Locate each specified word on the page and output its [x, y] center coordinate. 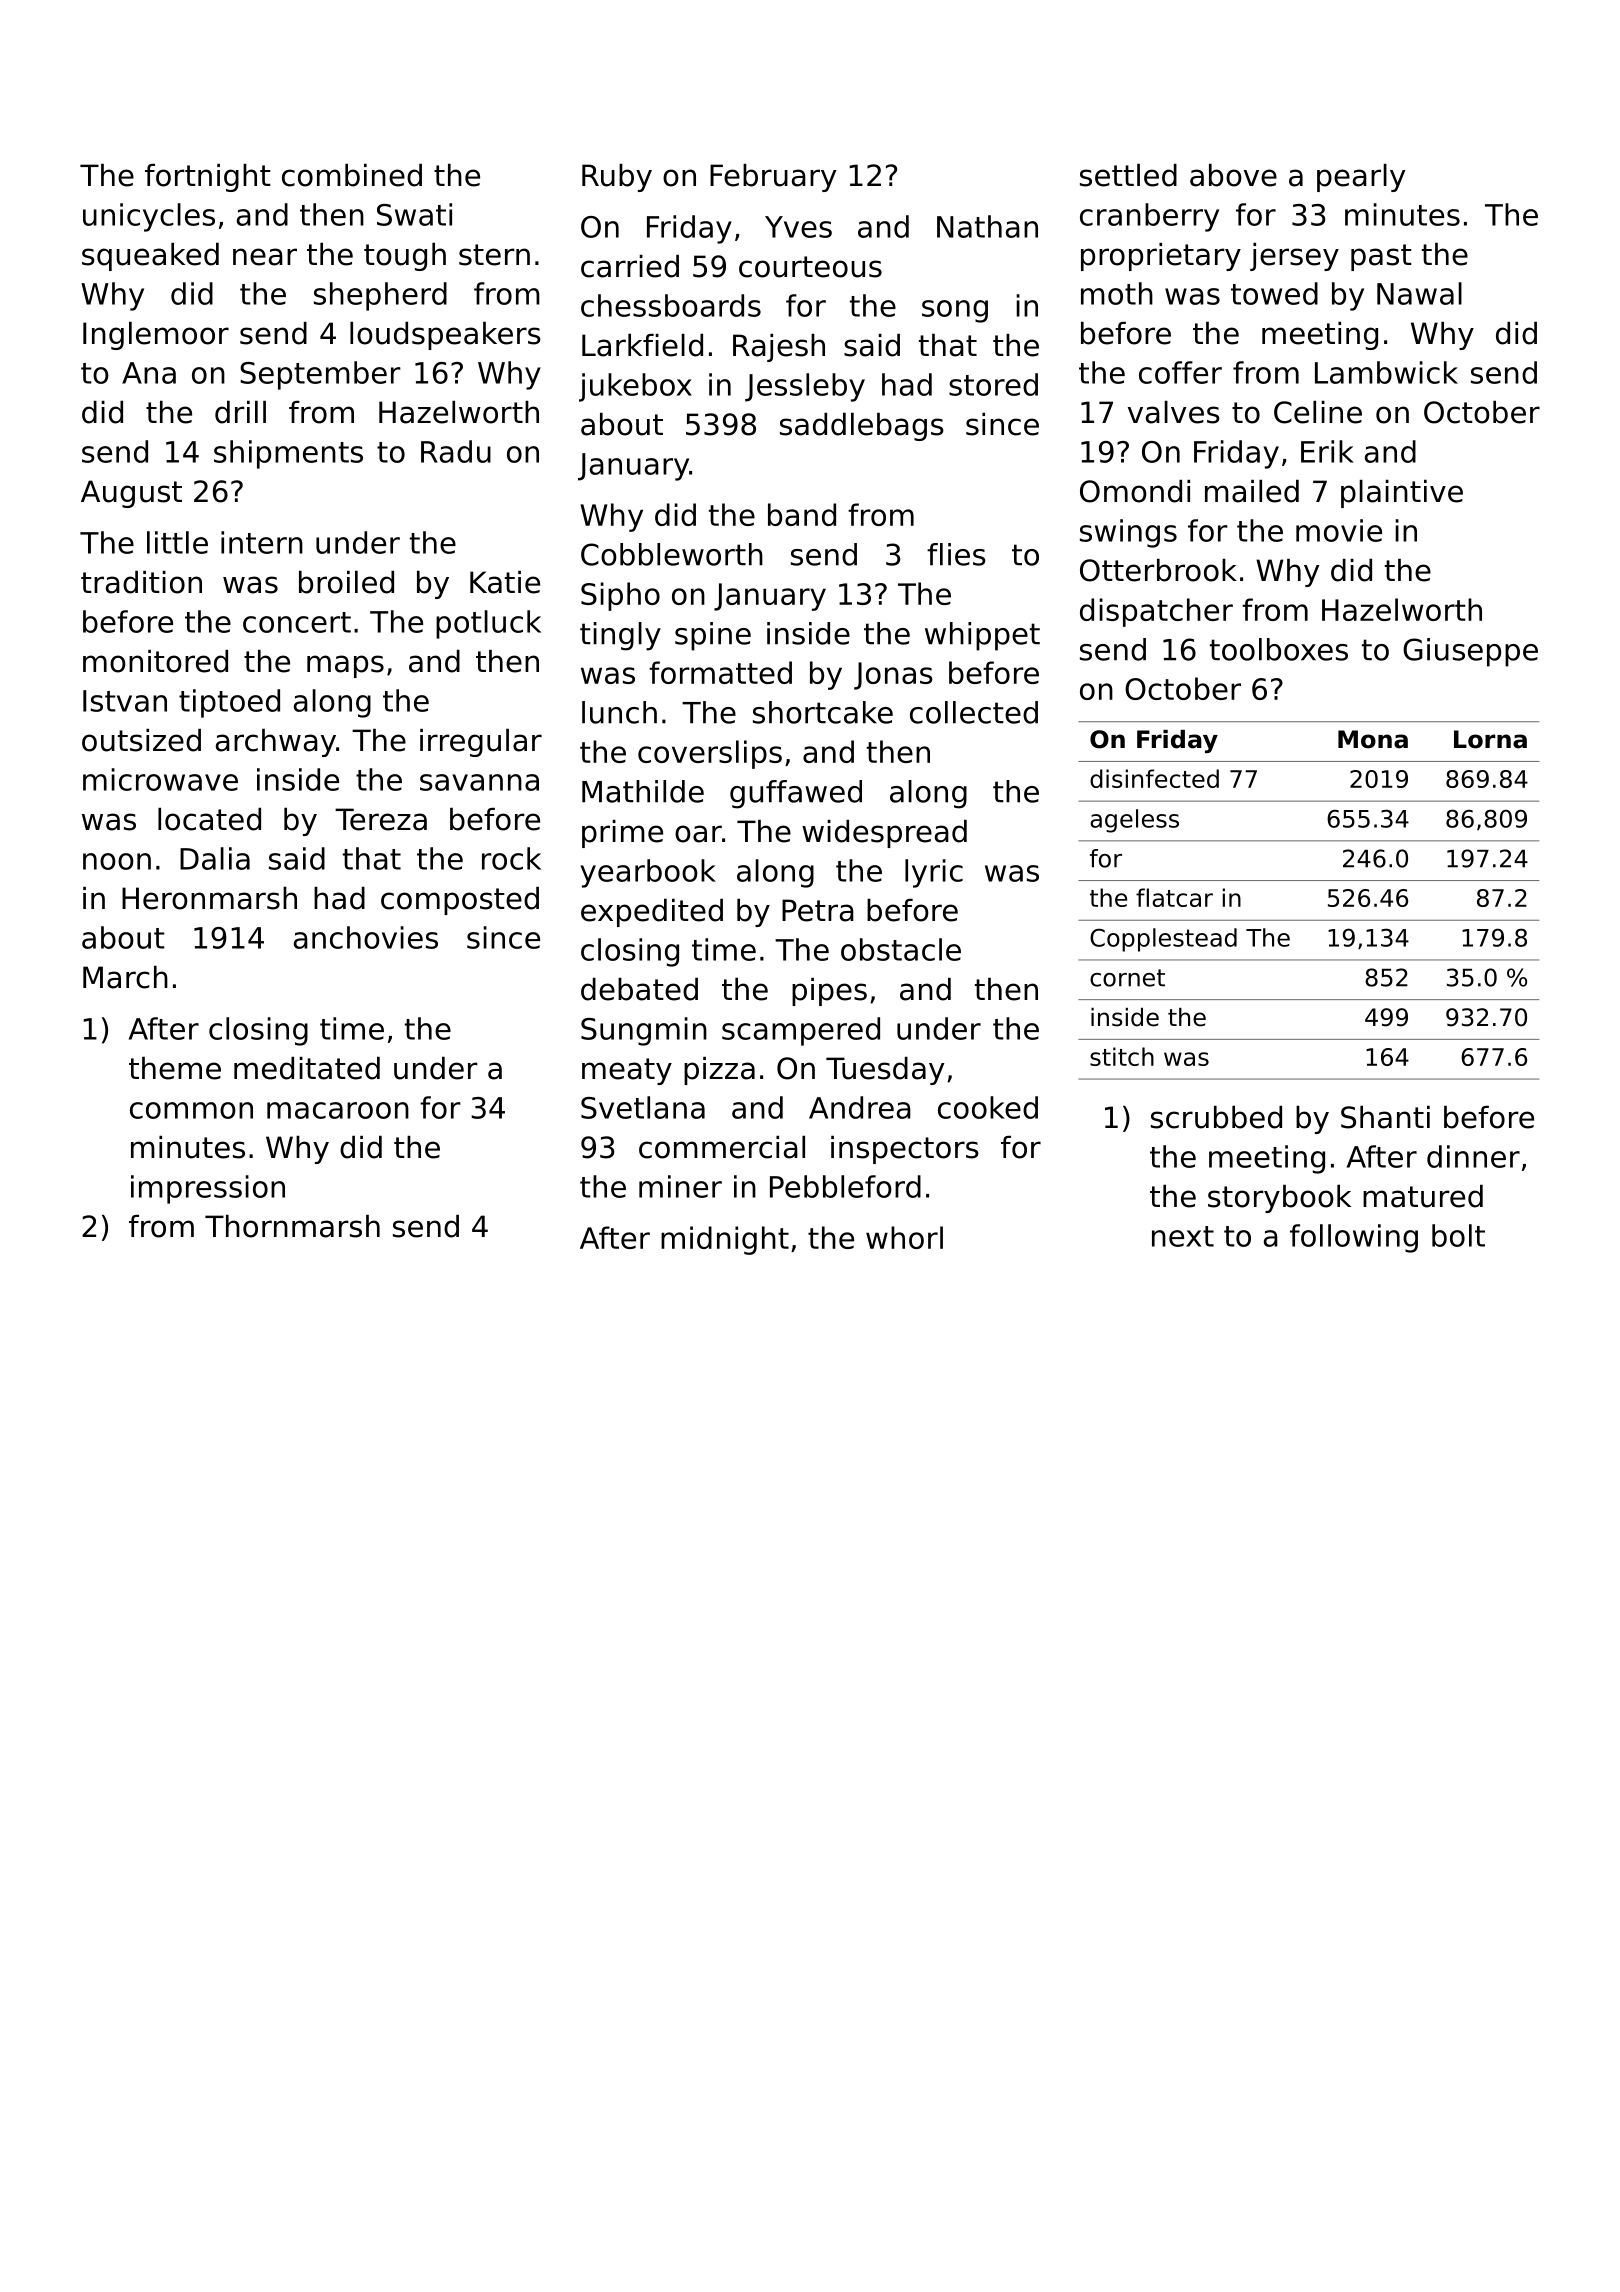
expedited [652, 913]
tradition [141, 582]
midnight [725, 1240]
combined [352, 175]
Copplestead [1163, 940]
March [125, 977]
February [773, 178]
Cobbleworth [672, 554]
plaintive [1402, 494]
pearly [1361, 178]
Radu [456, 451]
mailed [1252, 491]
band [802, 514]
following [1354, 1238]
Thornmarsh [292, 1226]
